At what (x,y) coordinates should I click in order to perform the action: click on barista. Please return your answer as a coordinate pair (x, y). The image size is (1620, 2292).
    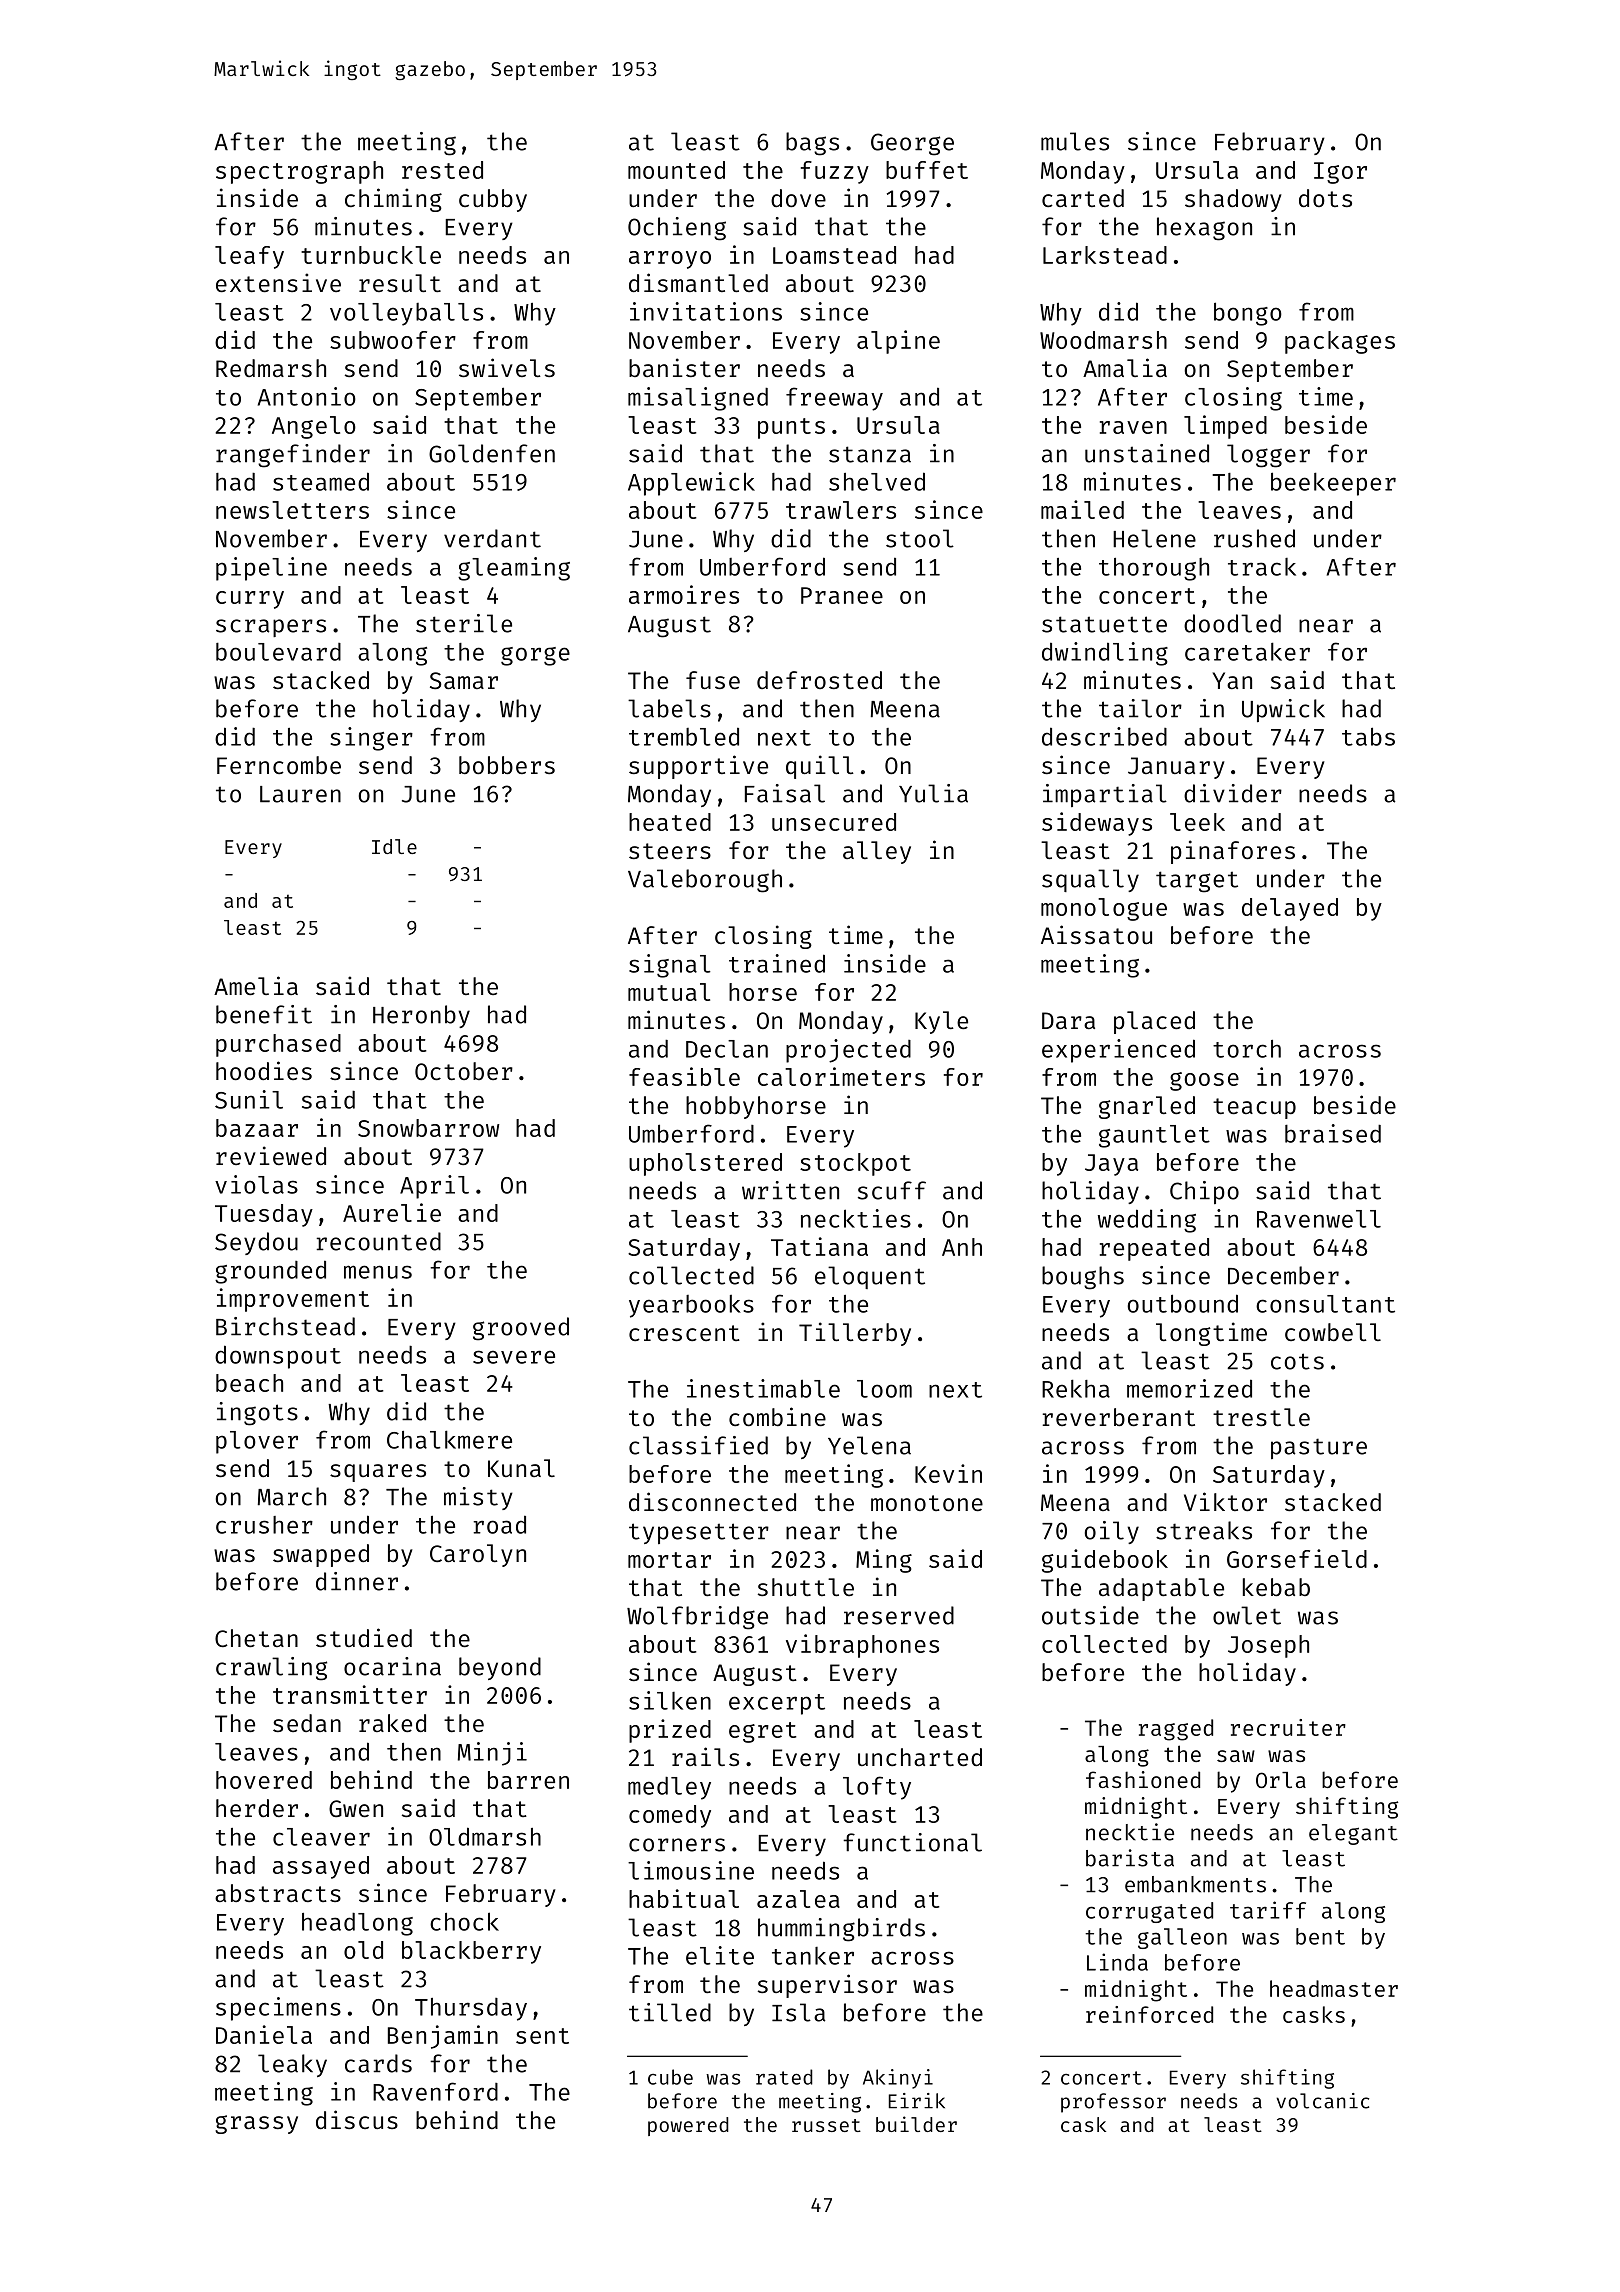
    Looking at the image, I should click on (1130, 1858).
